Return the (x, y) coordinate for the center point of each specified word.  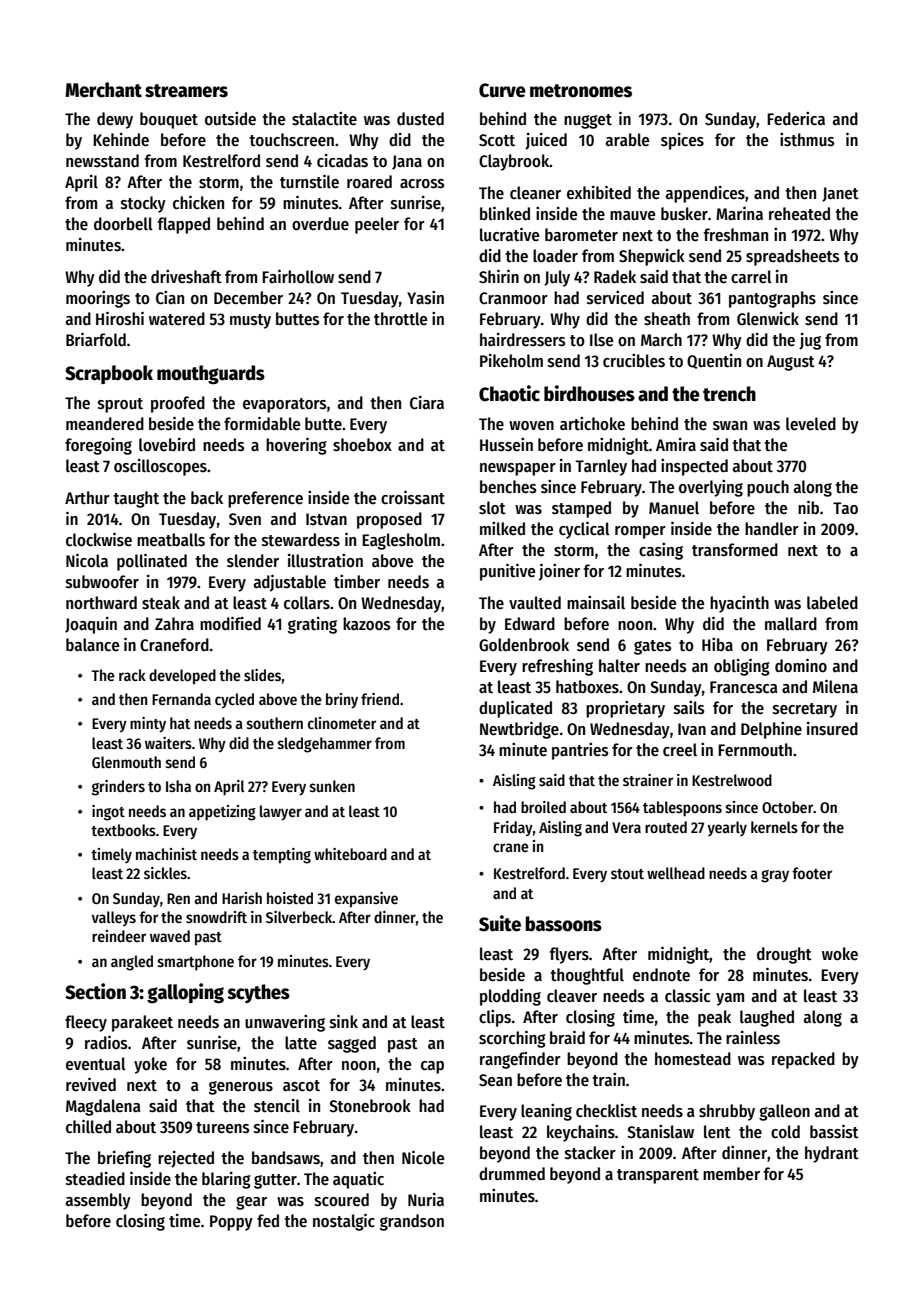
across (422, 184)
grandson (412, 1222)
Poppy (231, 1223)
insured (832, 729)
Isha (178, 786)
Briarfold (96, 339)
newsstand (102, 161)
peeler (377, 225)
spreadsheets (793, 257)
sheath (667, 319)
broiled (543, 807)
